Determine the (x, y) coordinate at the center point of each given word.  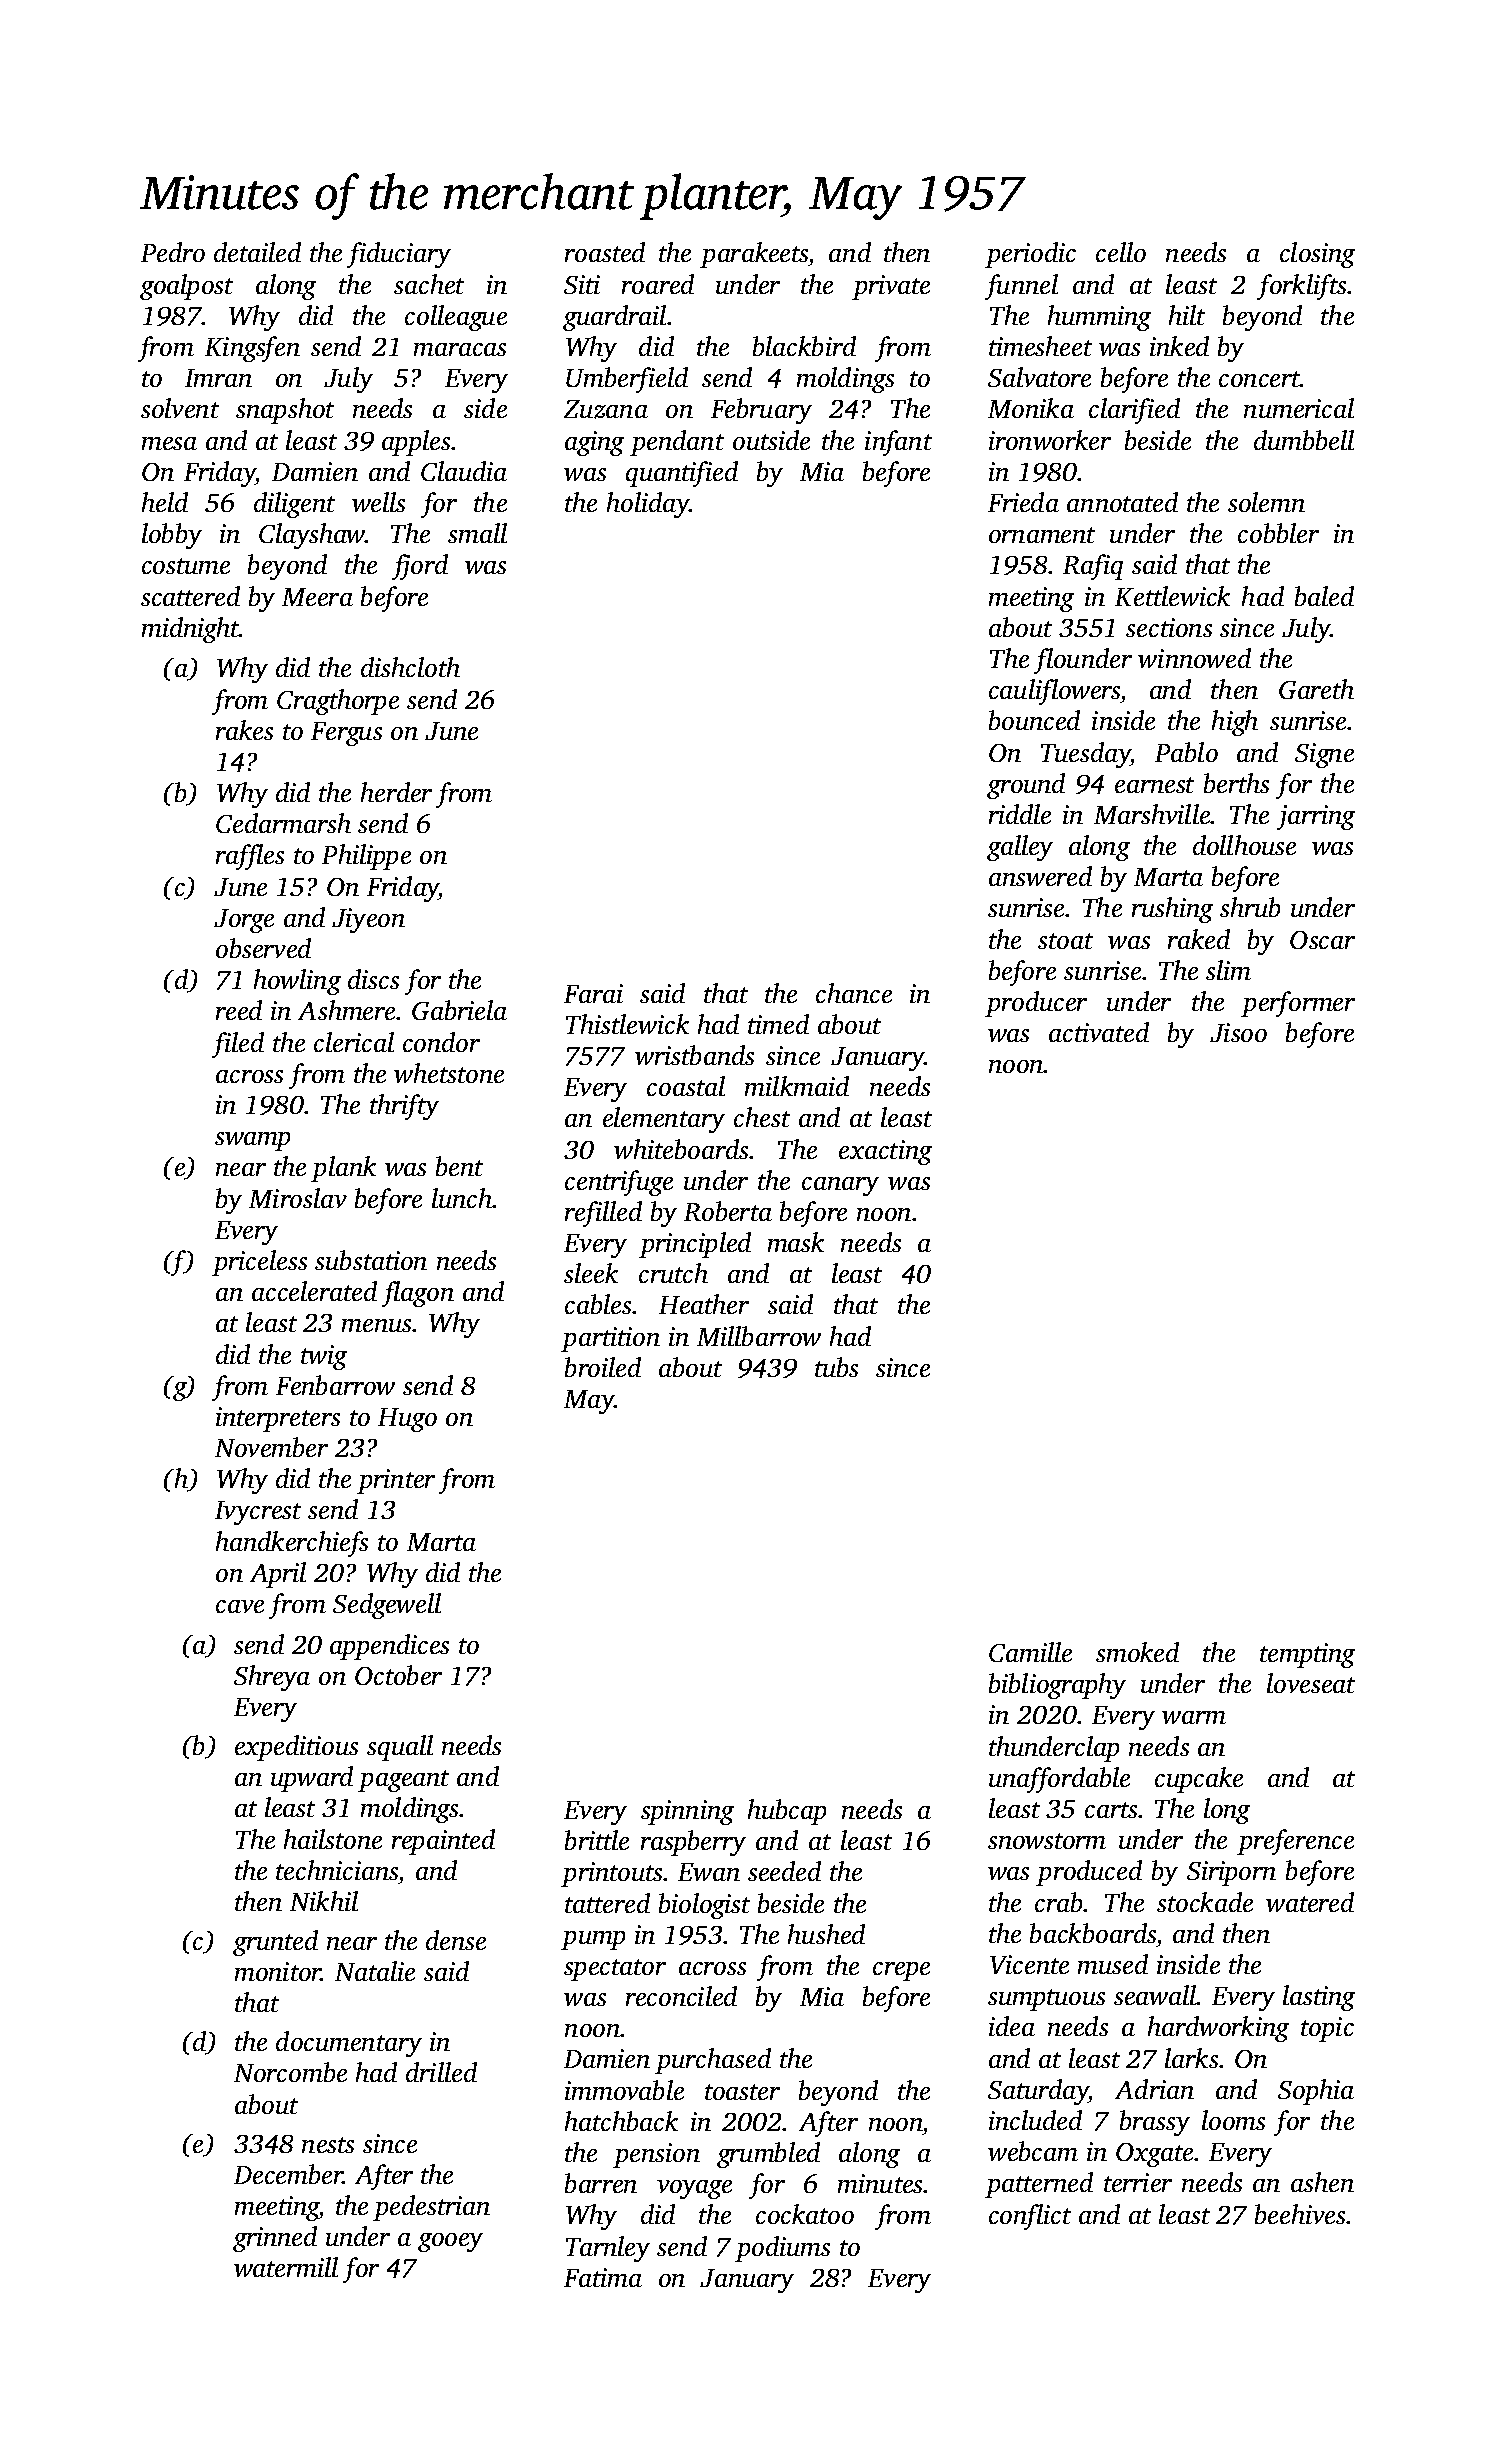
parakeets (754, 255)
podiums (782, 2249)
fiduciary (399, 255)
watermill (286, 2267)
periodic (1030, 255)
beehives (1300, 2214)
